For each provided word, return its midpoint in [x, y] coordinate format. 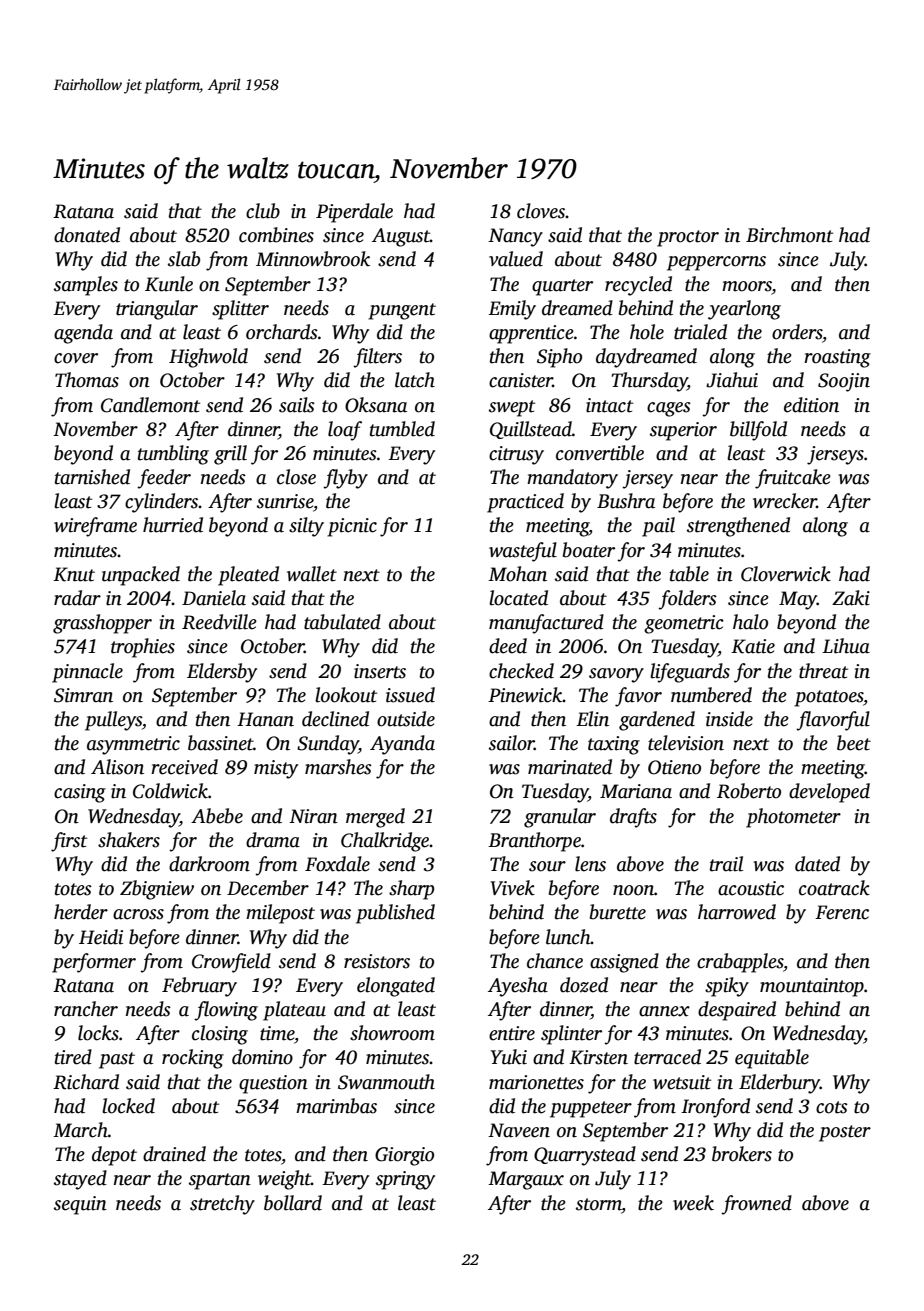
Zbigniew [157, 890]
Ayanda [402, 745]
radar [77, 598]
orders [797, 332]
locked [128, 1106]
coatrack [834, 888]
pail [658, 527]
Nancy [515, 237]
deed [508, 646]
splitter [240, 310]
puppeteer [591, 1109]
